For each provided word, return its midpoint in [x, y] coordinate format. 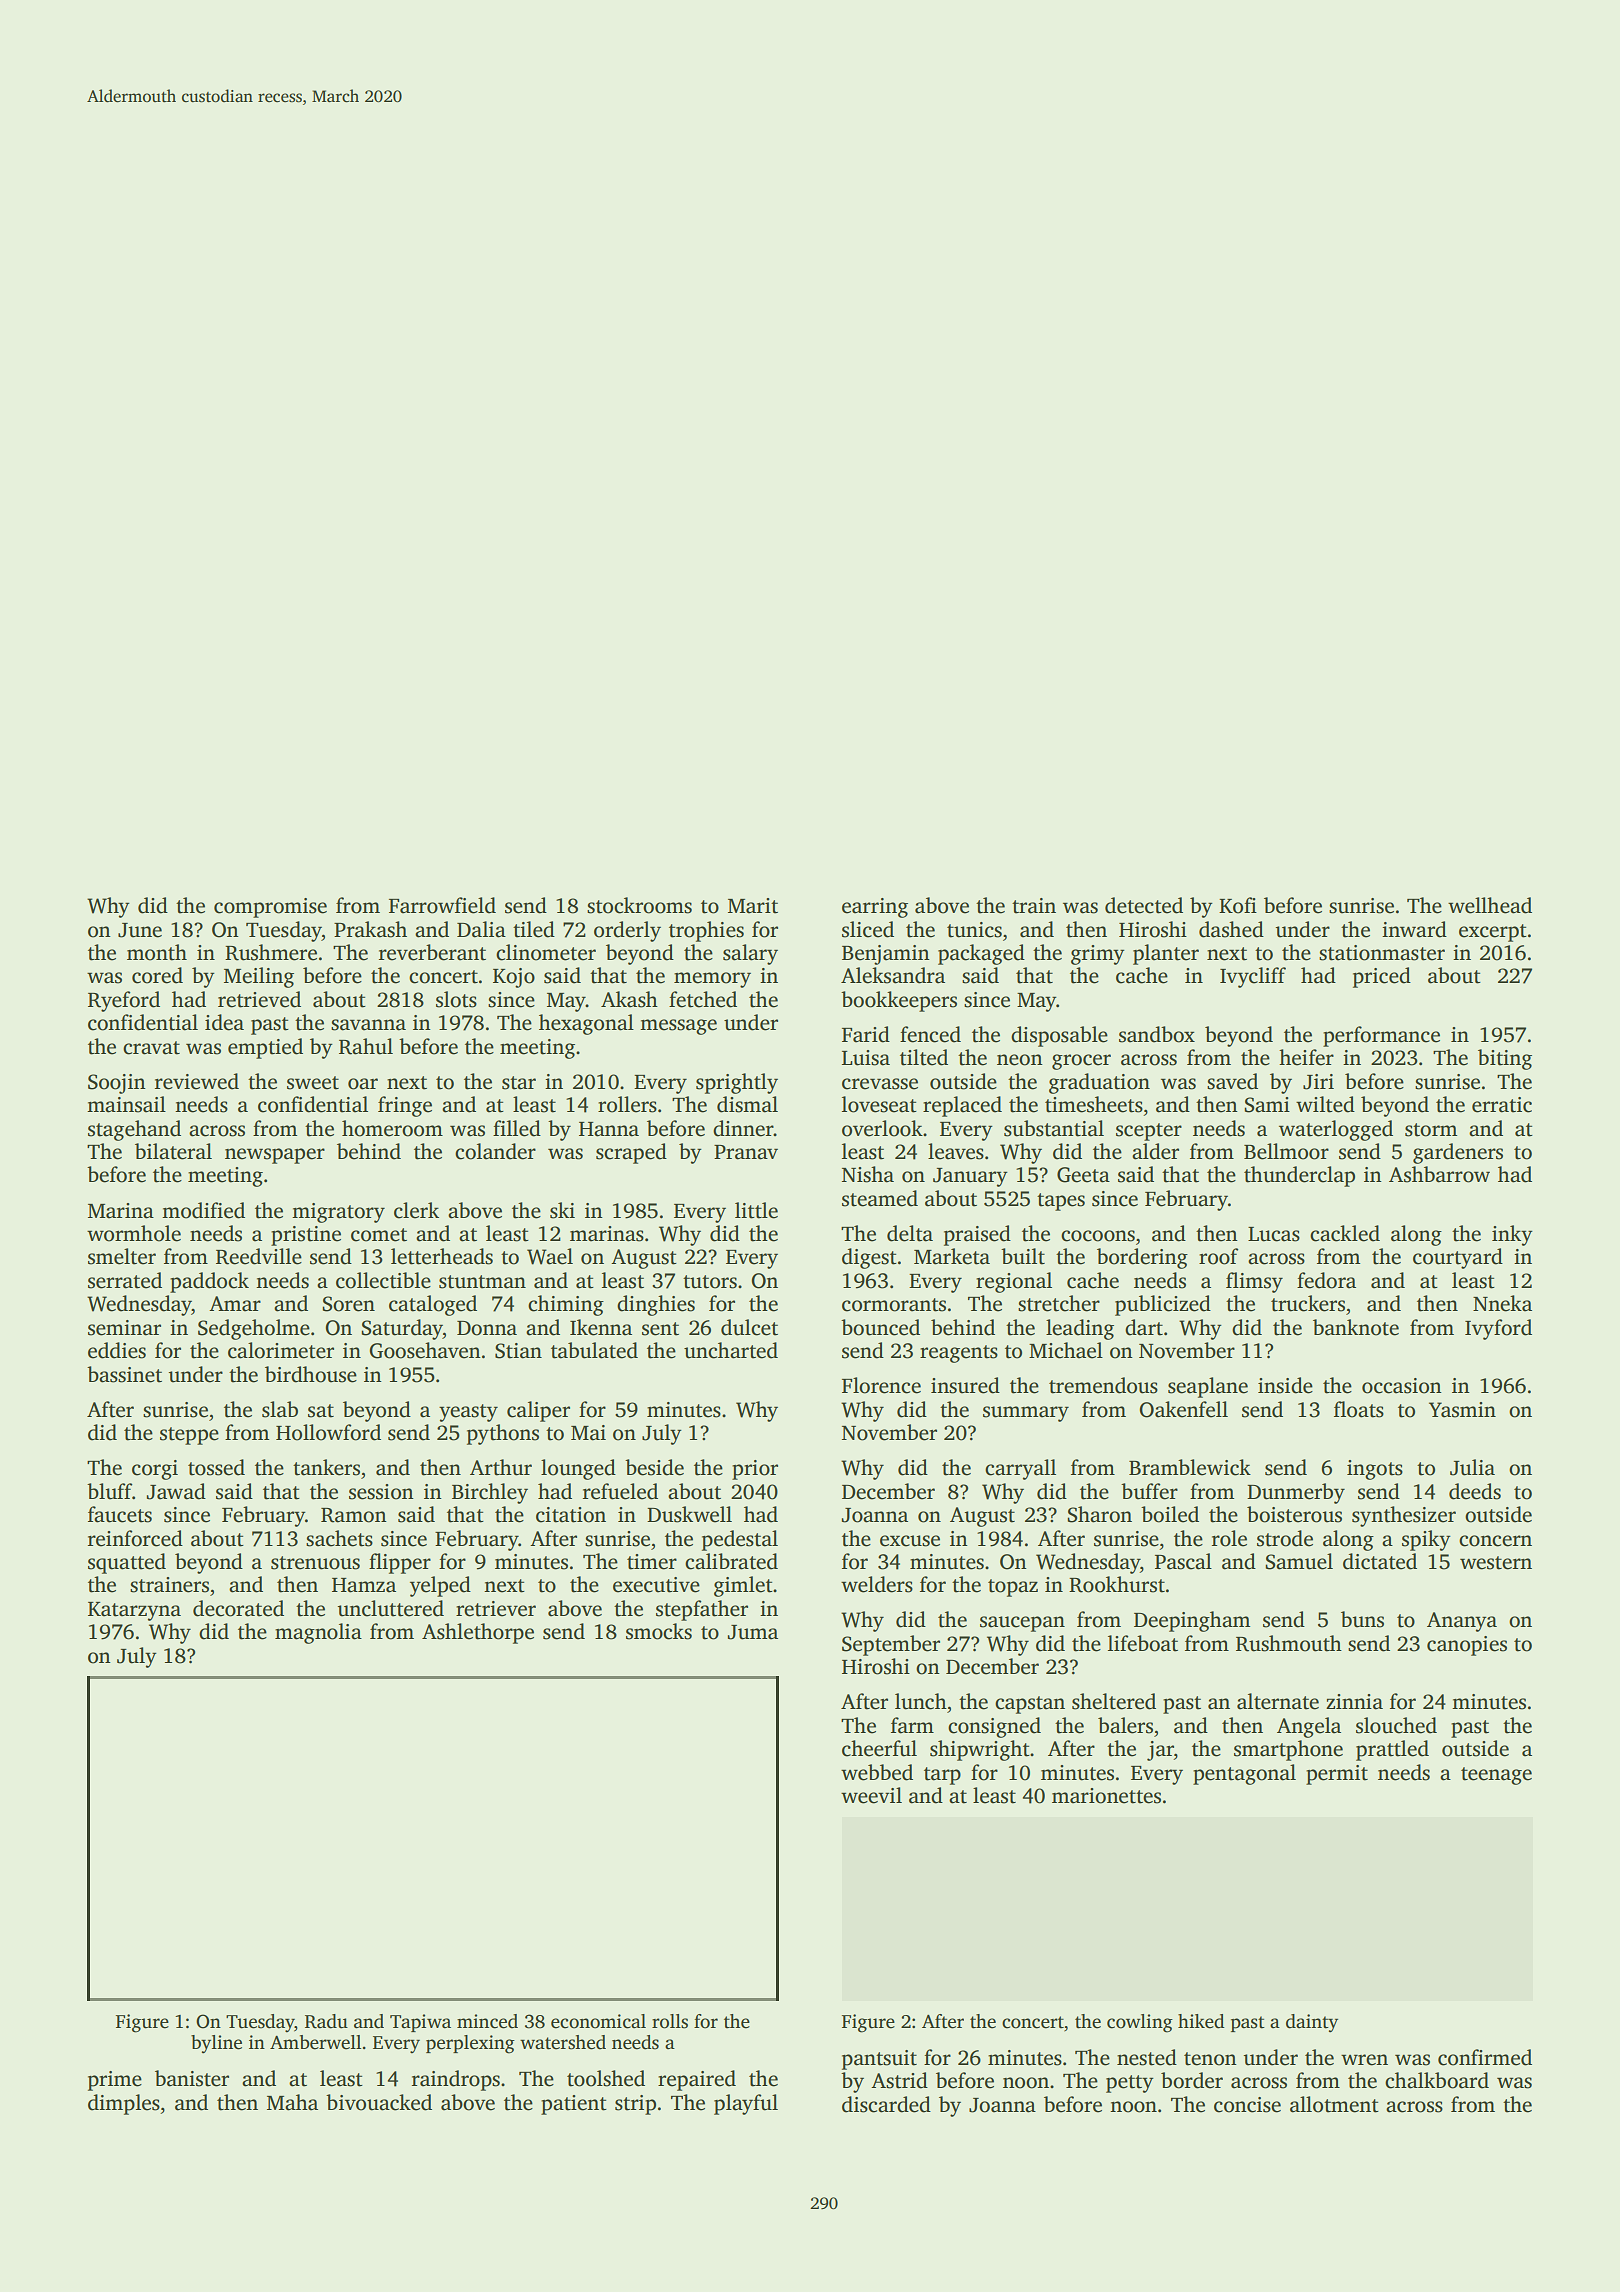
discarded [886, 2104]
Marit [753, 906]
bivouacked [379, 2102]
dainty [1312, 2023]
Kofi [1238, 905]
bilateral [173, 1151]
